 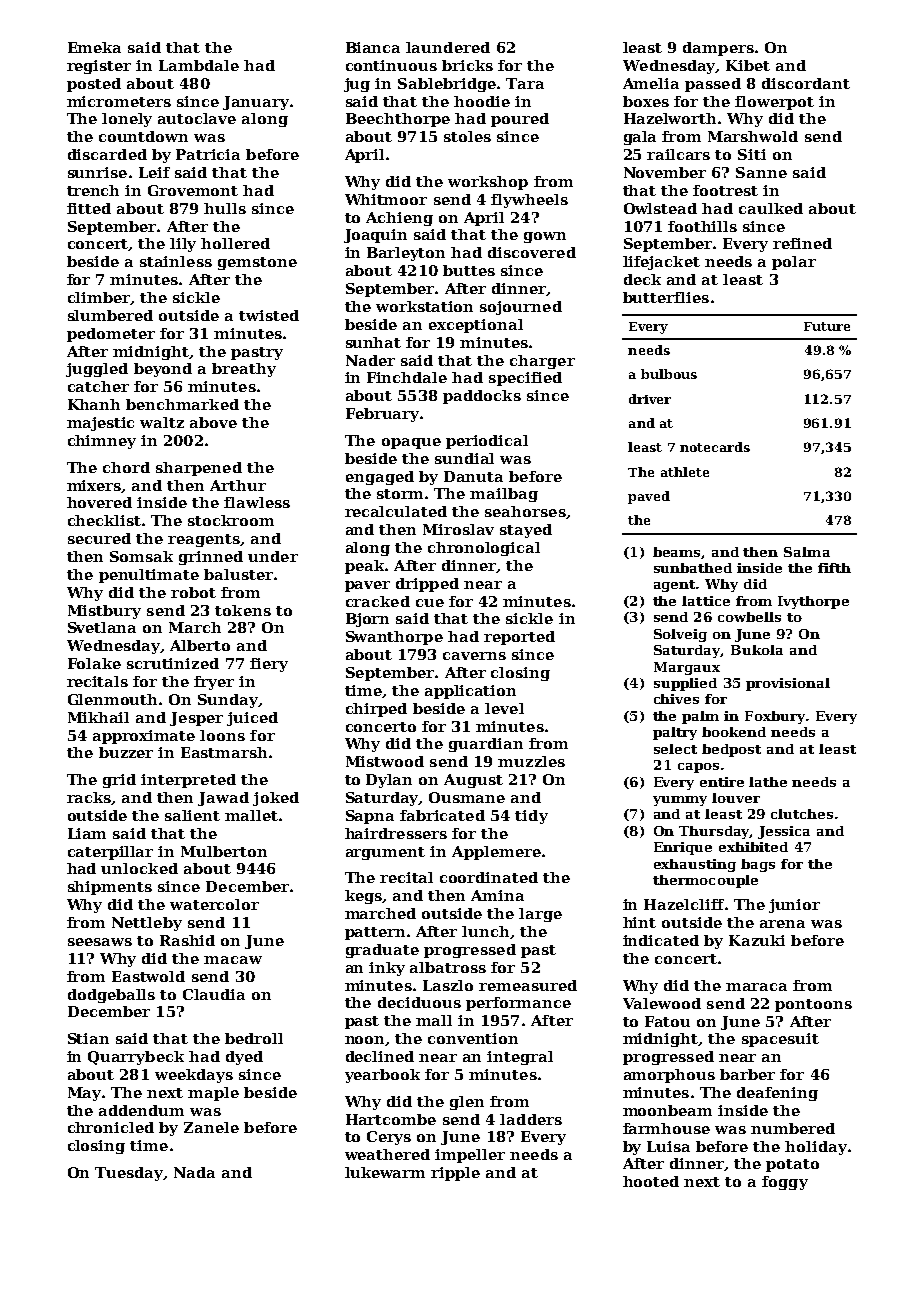 I want to click on January, so click(x=256, y=103).
